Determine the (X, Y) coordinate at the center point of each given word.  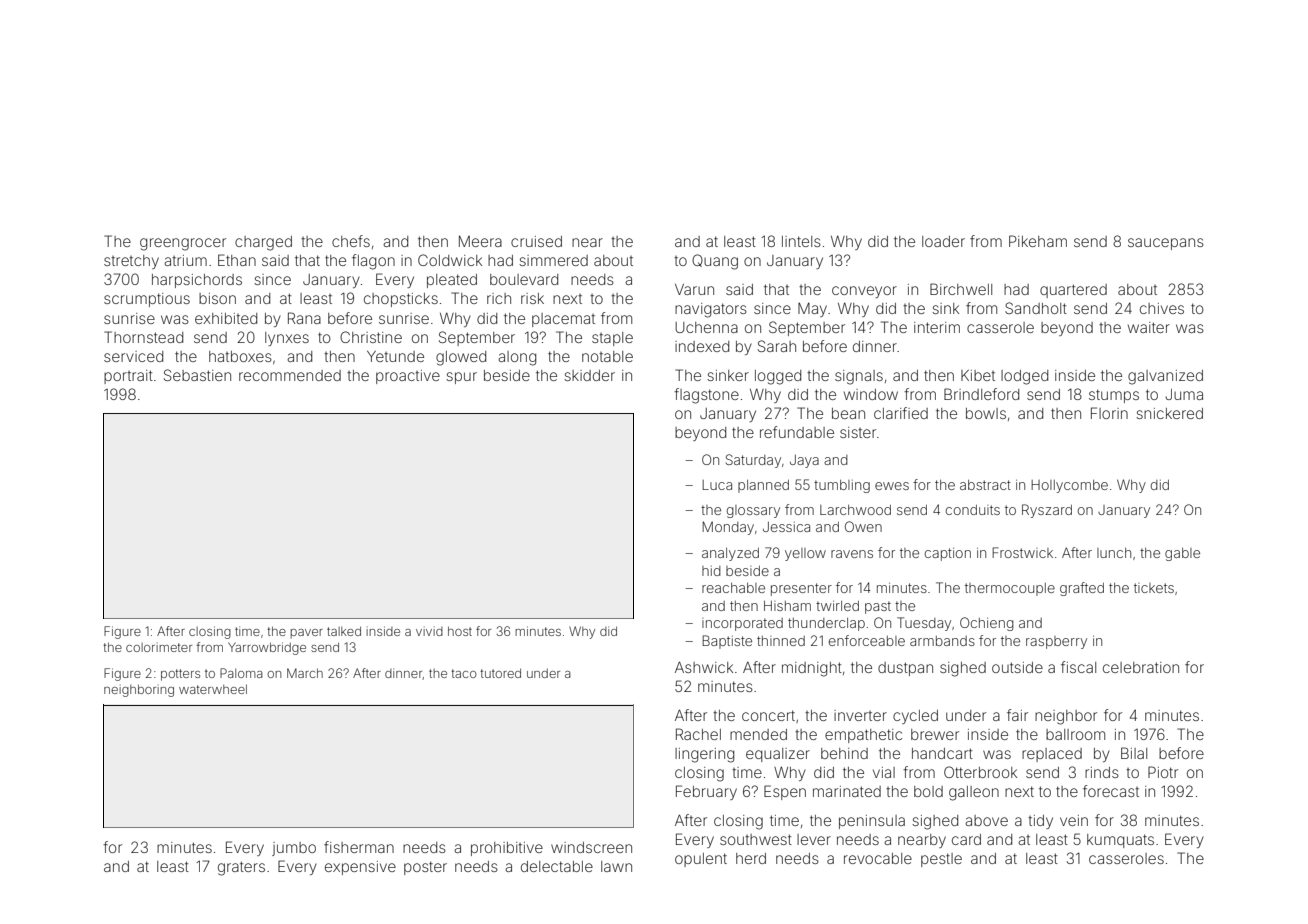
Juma (1184, 394)
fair (1017, 715)
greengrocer (183, 244)
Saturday (753, 461)
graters (241, 868)
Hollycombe (1069, 486)
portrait (128, 377)
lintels (801, 241)
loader (943, 241)
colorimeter (159, 647)
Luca (717, 485)
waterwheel (213, 689)
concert (768, 715)
